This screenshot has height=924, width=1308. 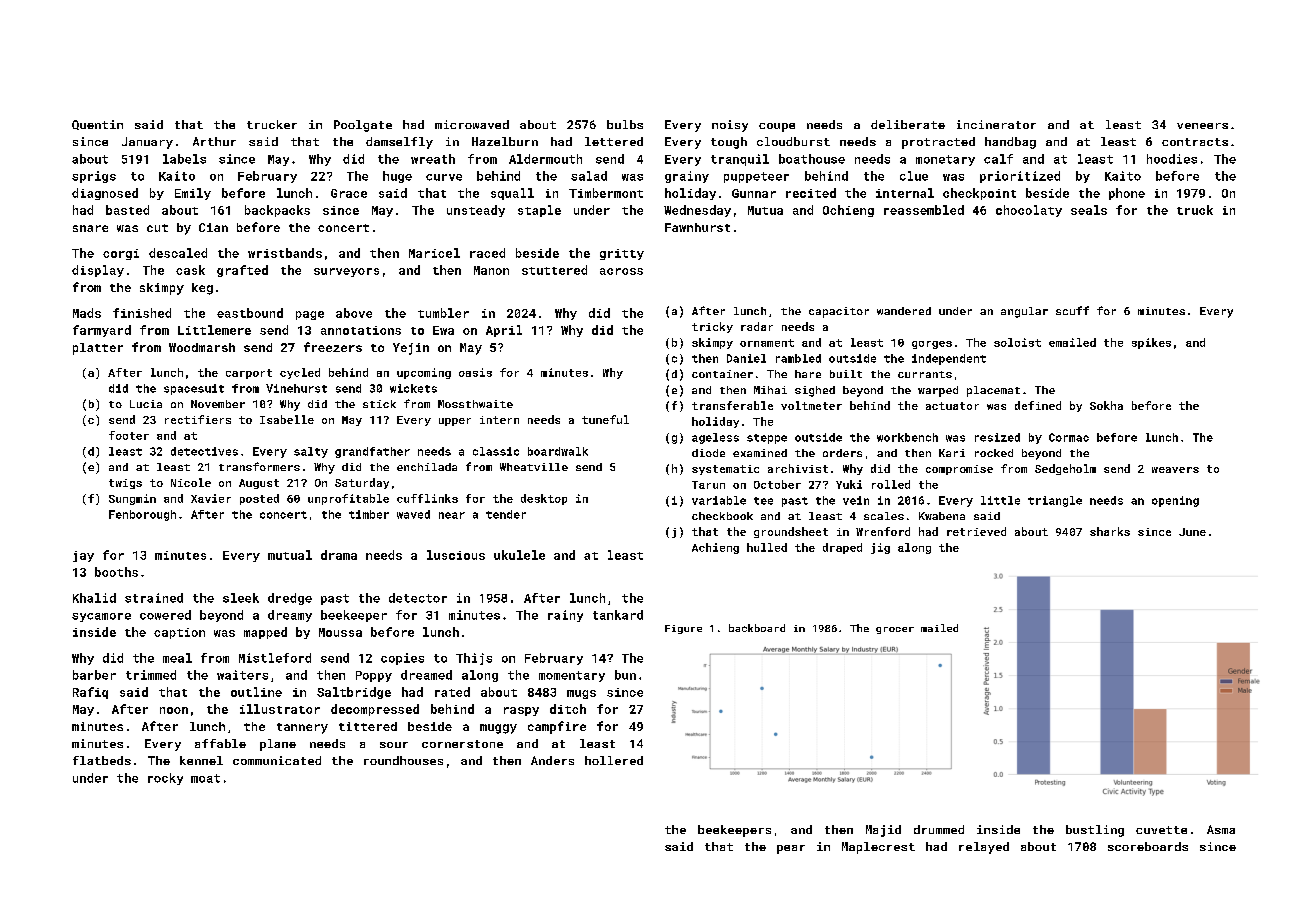 I want to click on damselfly, so click(x=399, y=143).
